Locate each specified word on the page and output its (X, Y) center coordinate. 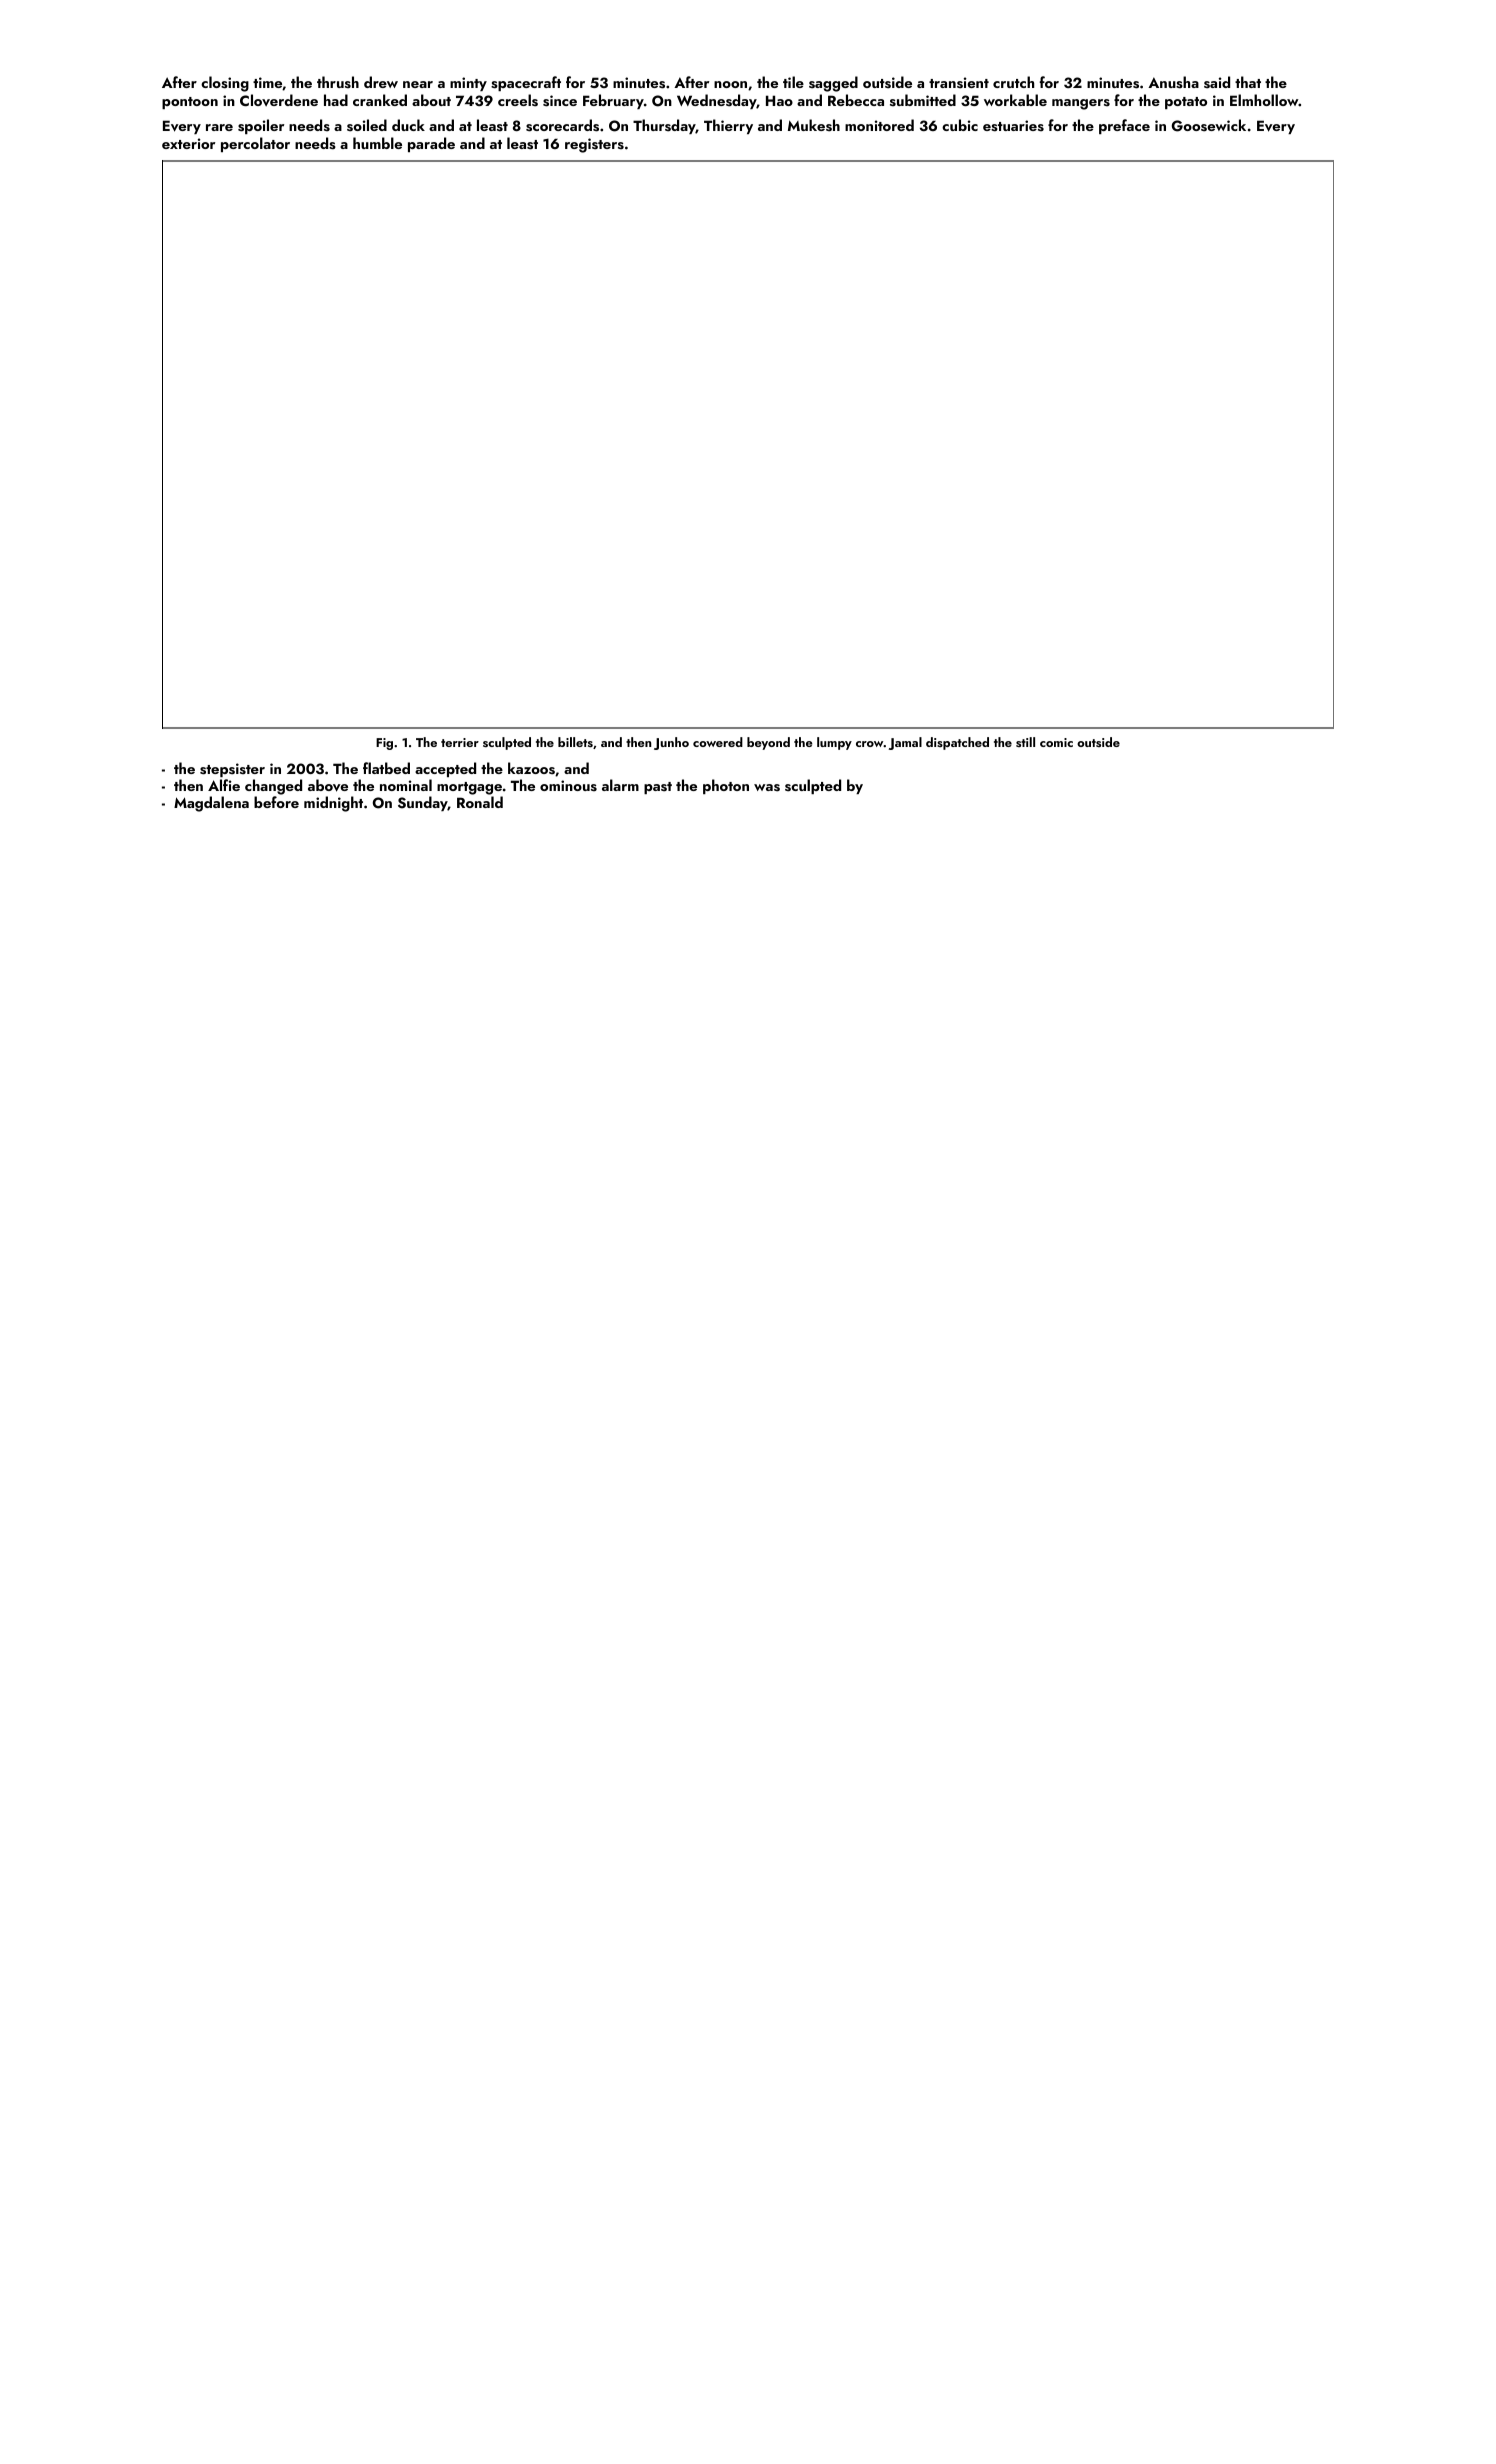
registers (594, 145)
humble (377, 143)
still (1025, 742)
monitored (879, 125)
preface (1124, 126)
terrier (460, 742)
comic (1056, 742)
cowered (718, 742)
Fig (384, 744)
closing (225, 84)
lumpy (834, 743)
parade (431, 144)
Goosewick (1209, 125)
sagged (833, 84)
